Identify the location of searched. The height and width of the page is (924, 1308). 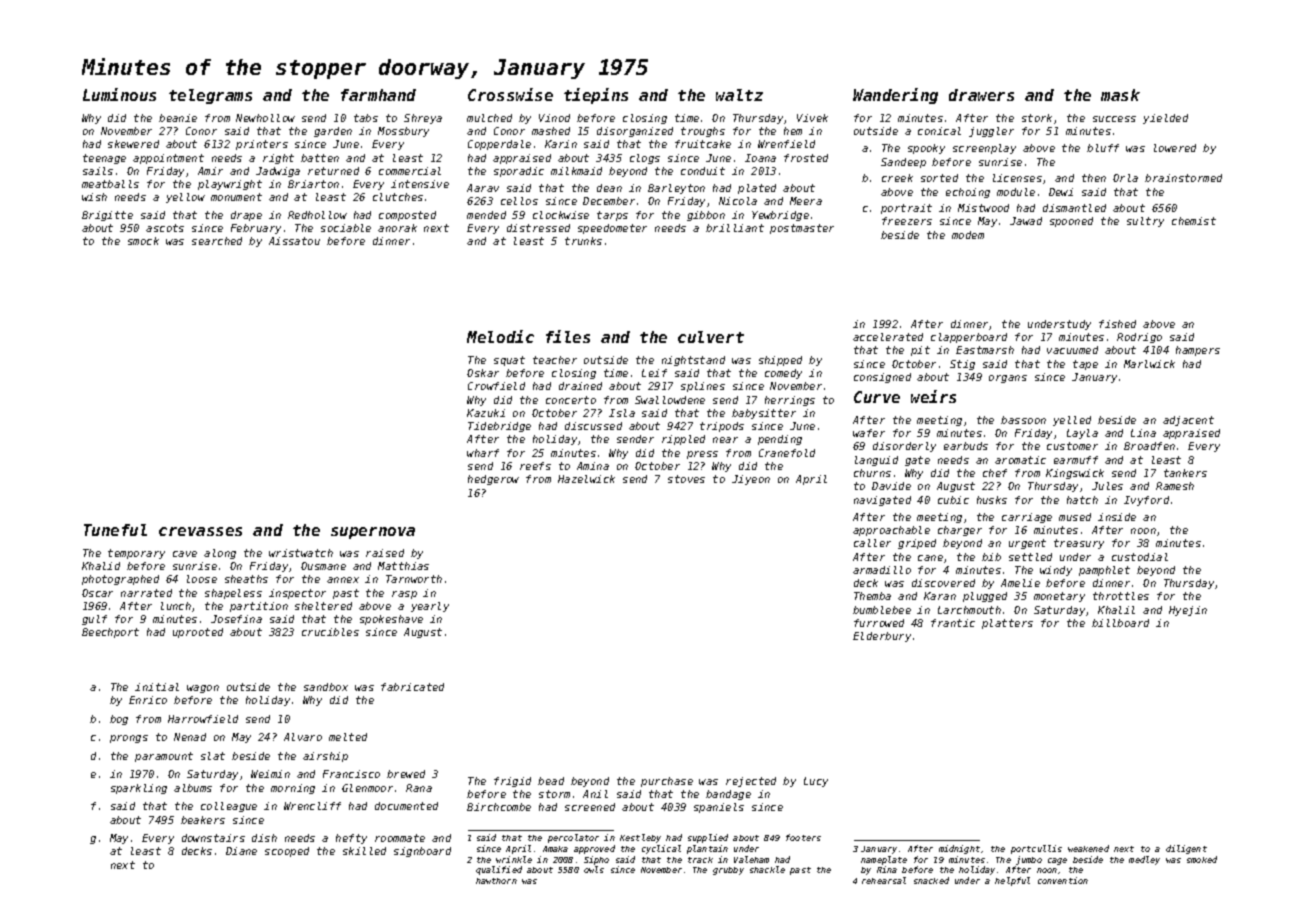
(217, 241).
